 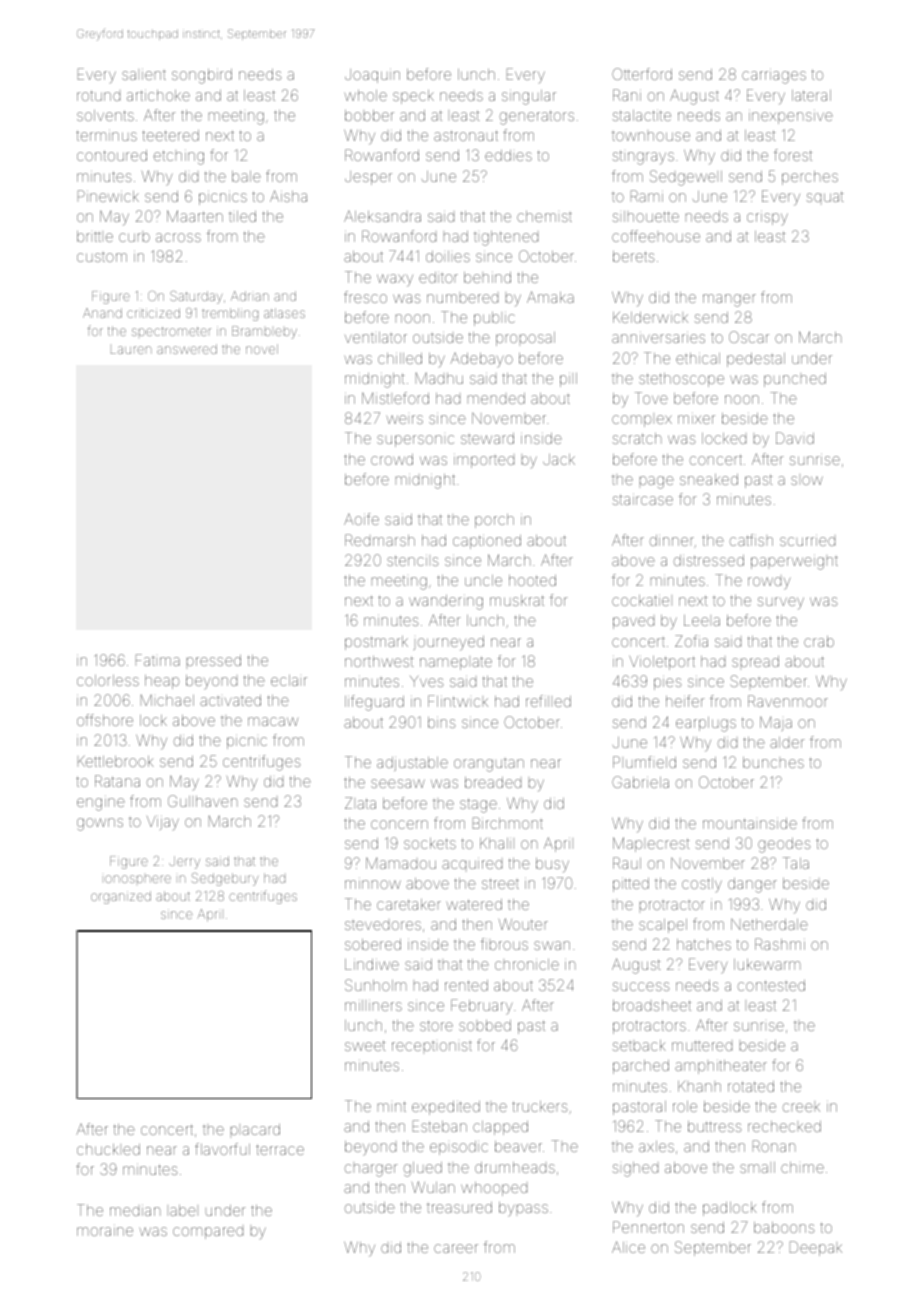 What do you see at coordinates (108, 680) in the screenshot?
I see `colorless` at bounding box center [108, 680].
